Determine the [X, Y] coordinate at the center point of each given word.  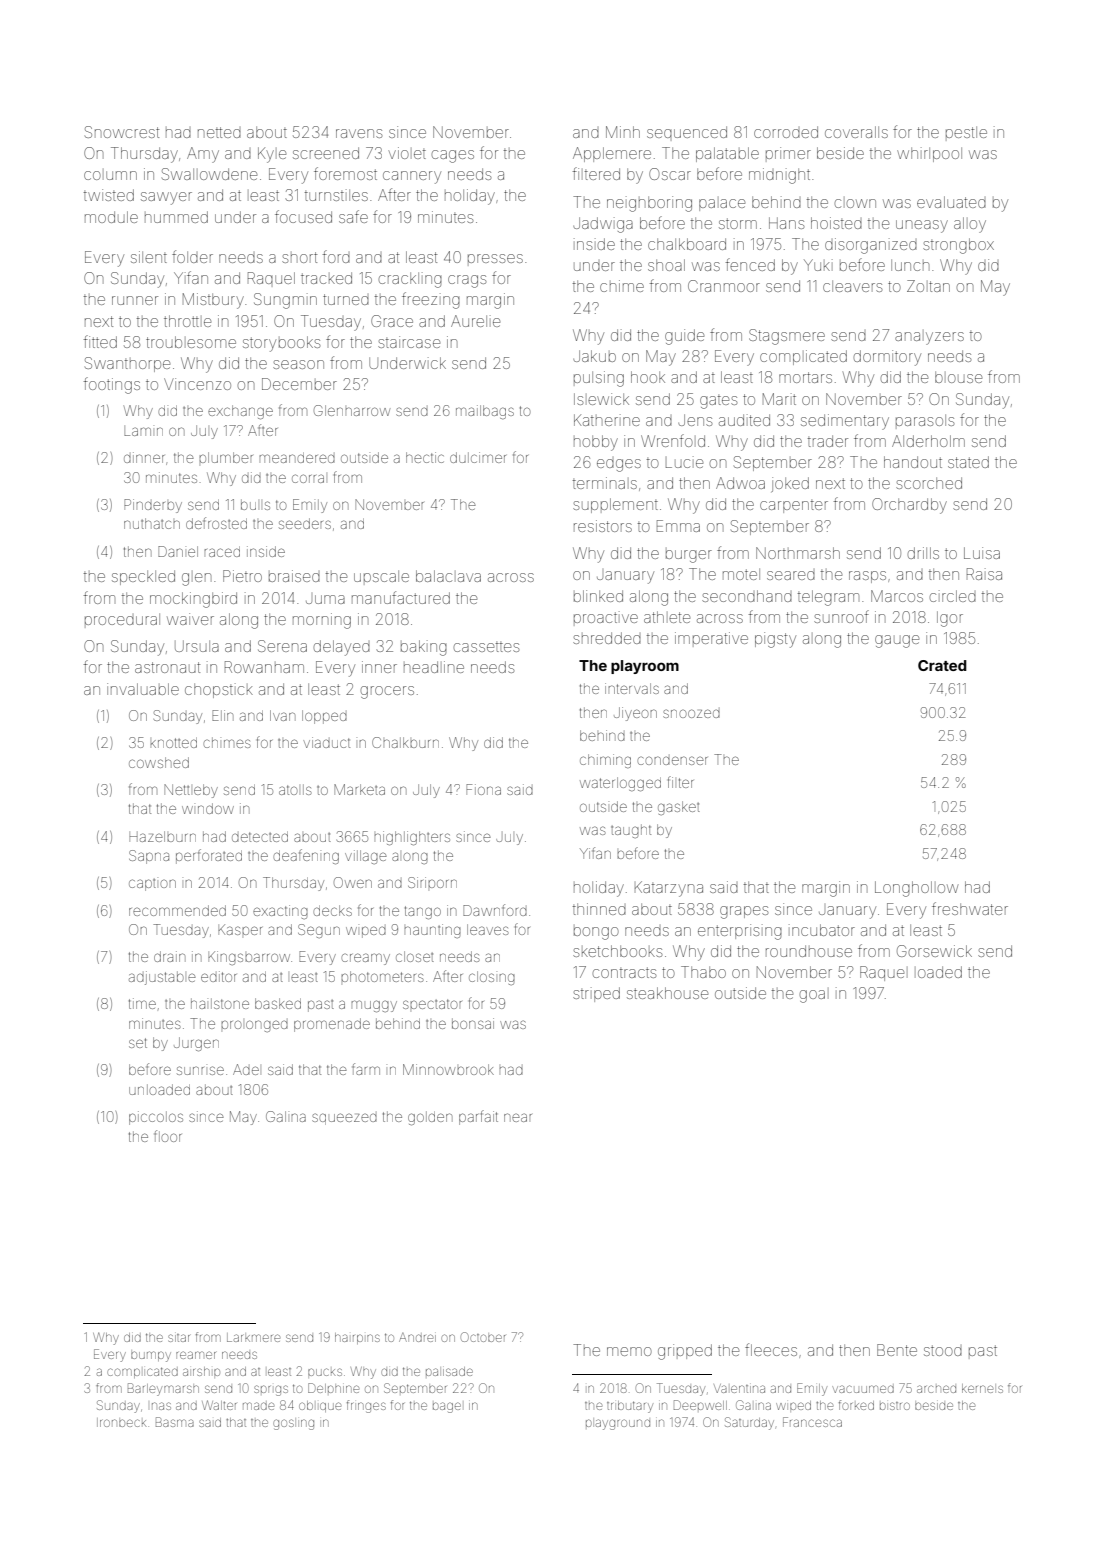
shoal [666, 265]
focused [303, 216]
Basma [175, 1422]
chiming [605, 761]
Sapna [149, 857]
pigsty [775, 640]
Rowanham [264, 667]
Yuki [818, 265]
